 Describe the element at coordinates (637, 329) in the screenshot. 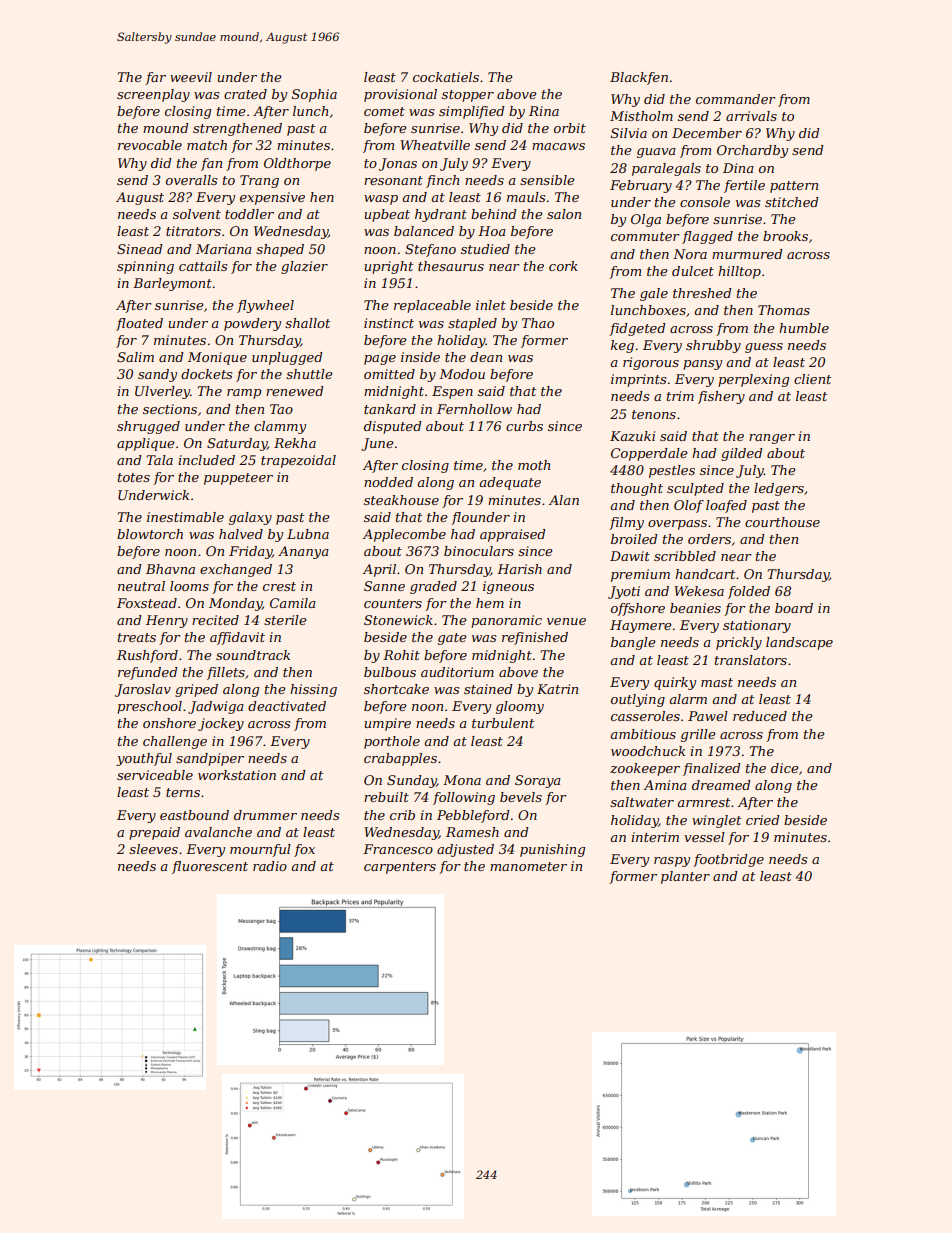

I see `fidgeted` at that location.
